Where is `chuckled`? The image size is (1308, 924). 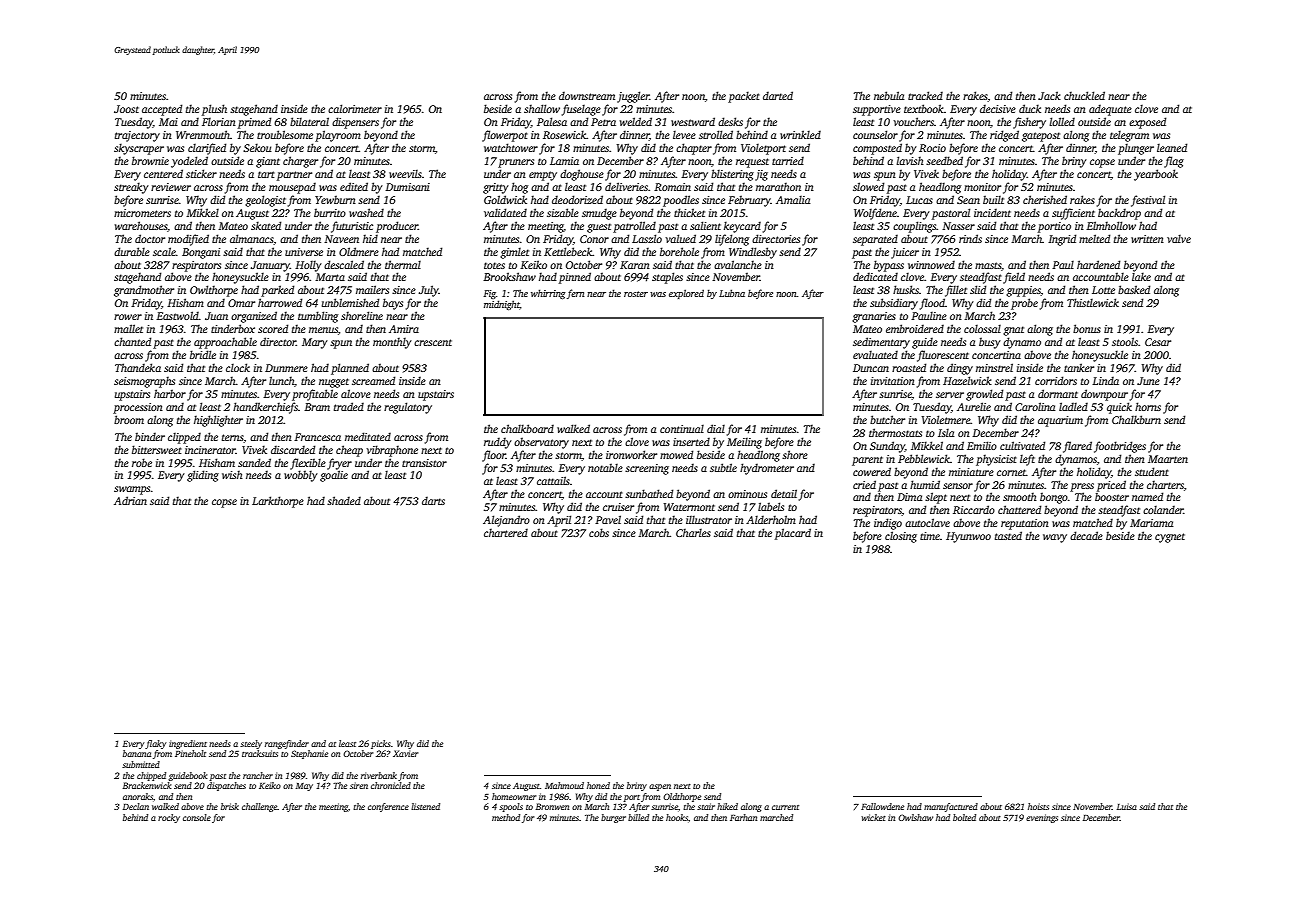 chuckled is located at coordinates (1084, 95).
